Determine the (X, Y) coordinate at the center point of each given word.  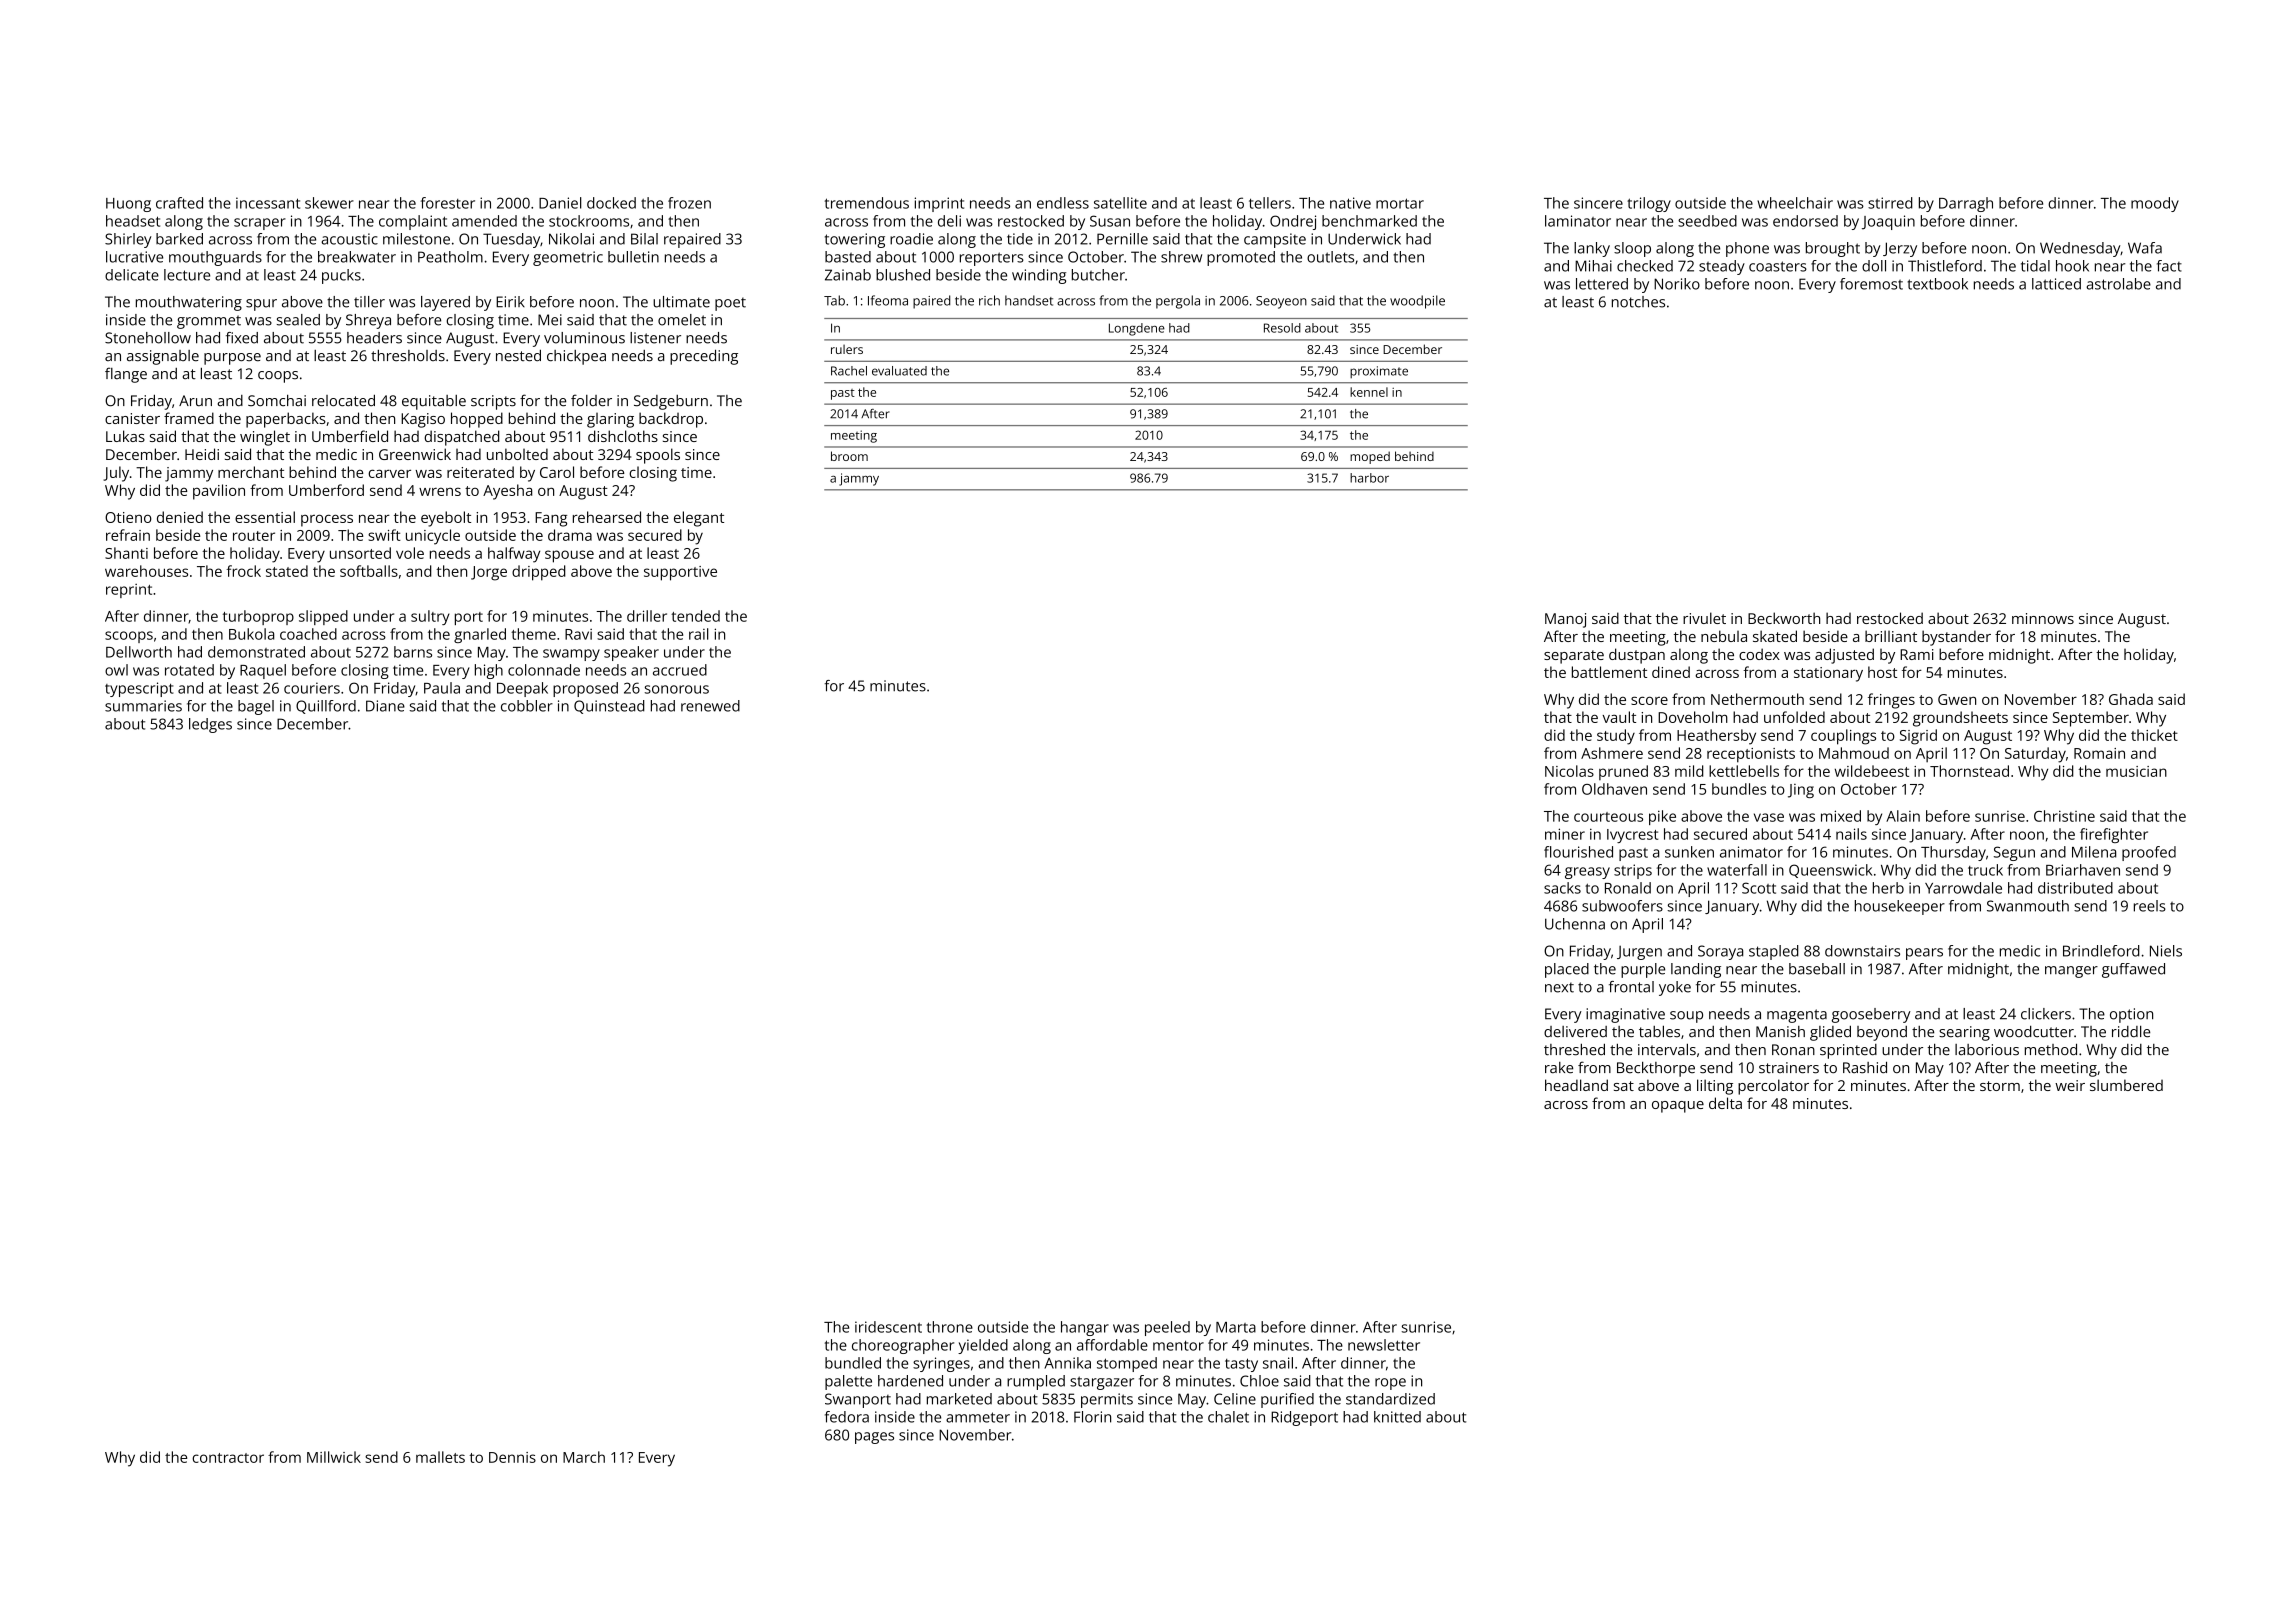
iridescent (888, 1327)
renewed (710, 706)
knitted (1397, 1417)
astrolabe (2118, 284)
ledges (210, 725)
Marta (1236, 1327)
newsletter (1384, 1345)
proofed (2149, 853)
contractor (228, 1458)
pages (874, 1438)
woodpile (1417, 302)
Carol (557, 472)
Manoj (1565, 620)
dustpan (1637, 656)
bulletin (633, 257)
